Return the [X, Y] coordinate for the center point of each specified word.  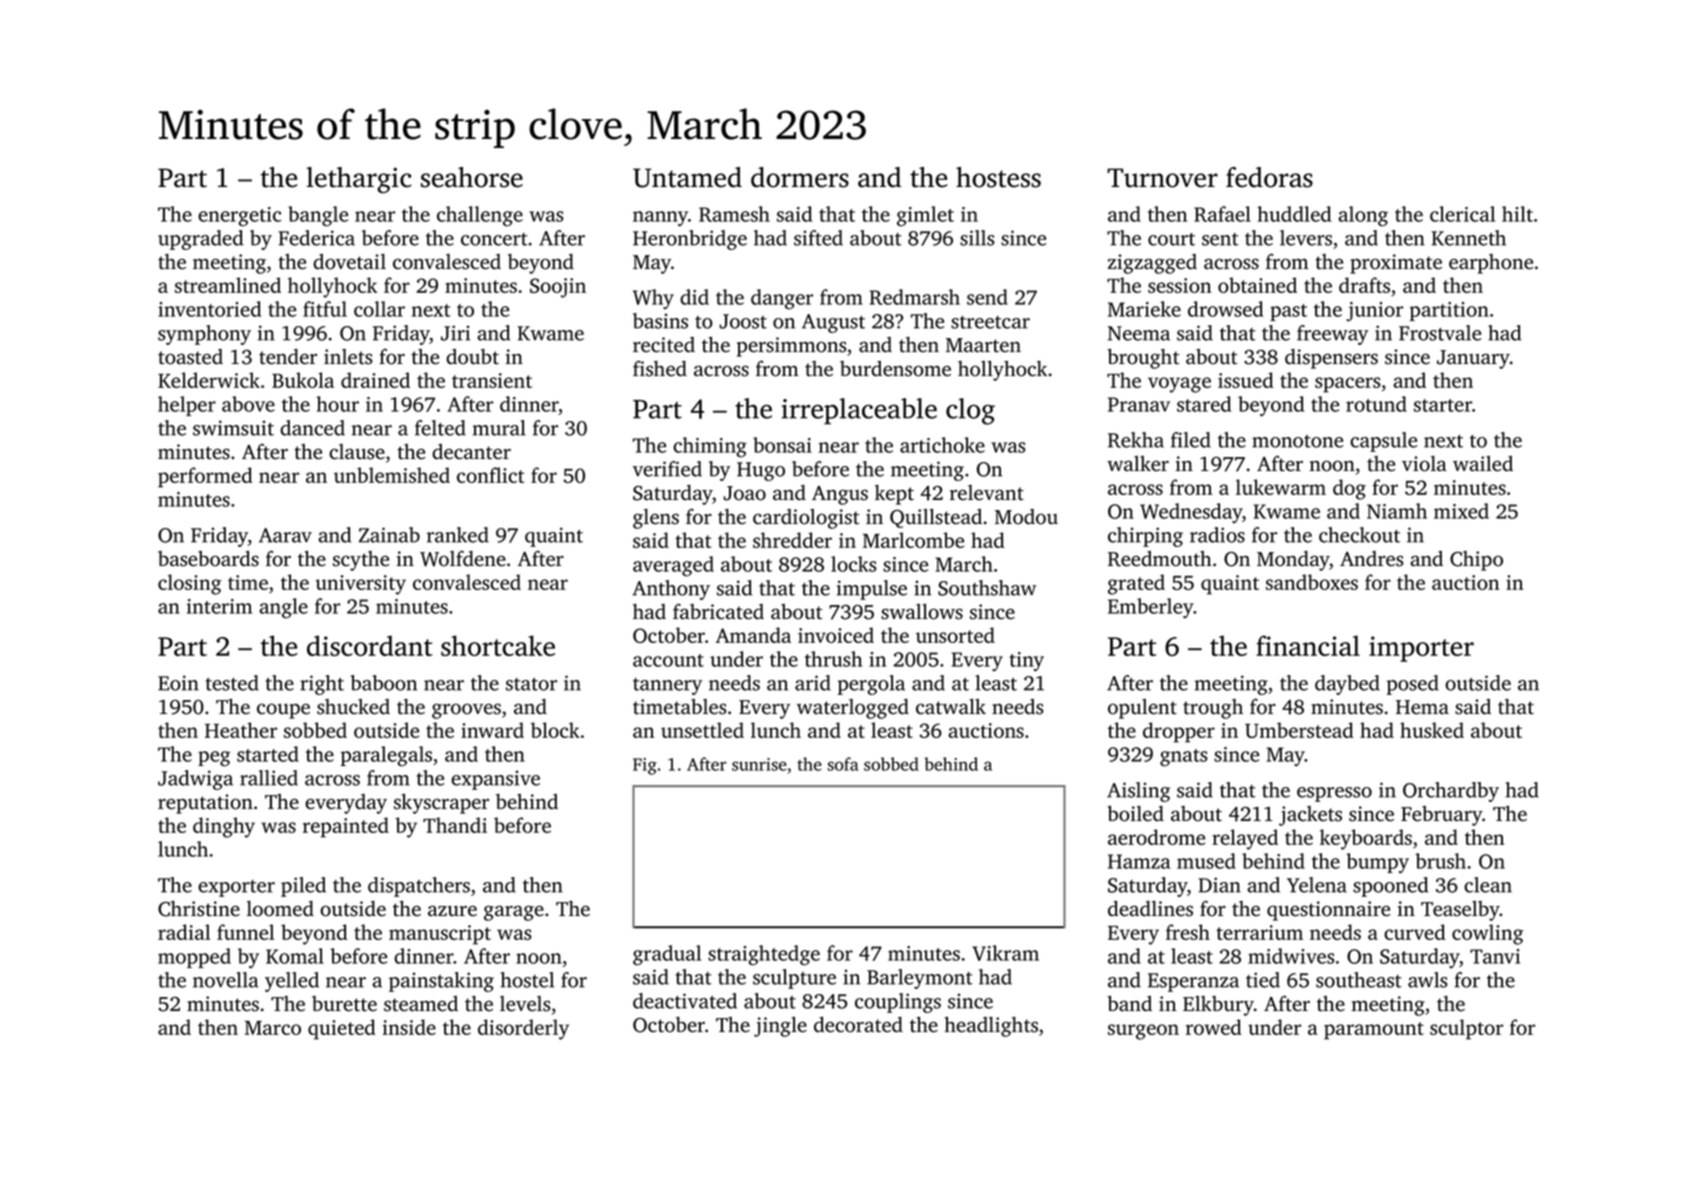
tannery [667, 686]
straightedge [764, 955]
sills [977, 238]
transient [492, 380]
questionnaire [1328, 911]
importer [1421, 649]
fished [660, 369]
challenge [480, 216]
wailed [1483, 464]
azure [452, 911]
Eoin [178, 683]
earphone [1491, 264]
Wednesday [1191, 513]
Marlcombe [913, 540]
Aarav [285, 535]
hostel [527, 980]
